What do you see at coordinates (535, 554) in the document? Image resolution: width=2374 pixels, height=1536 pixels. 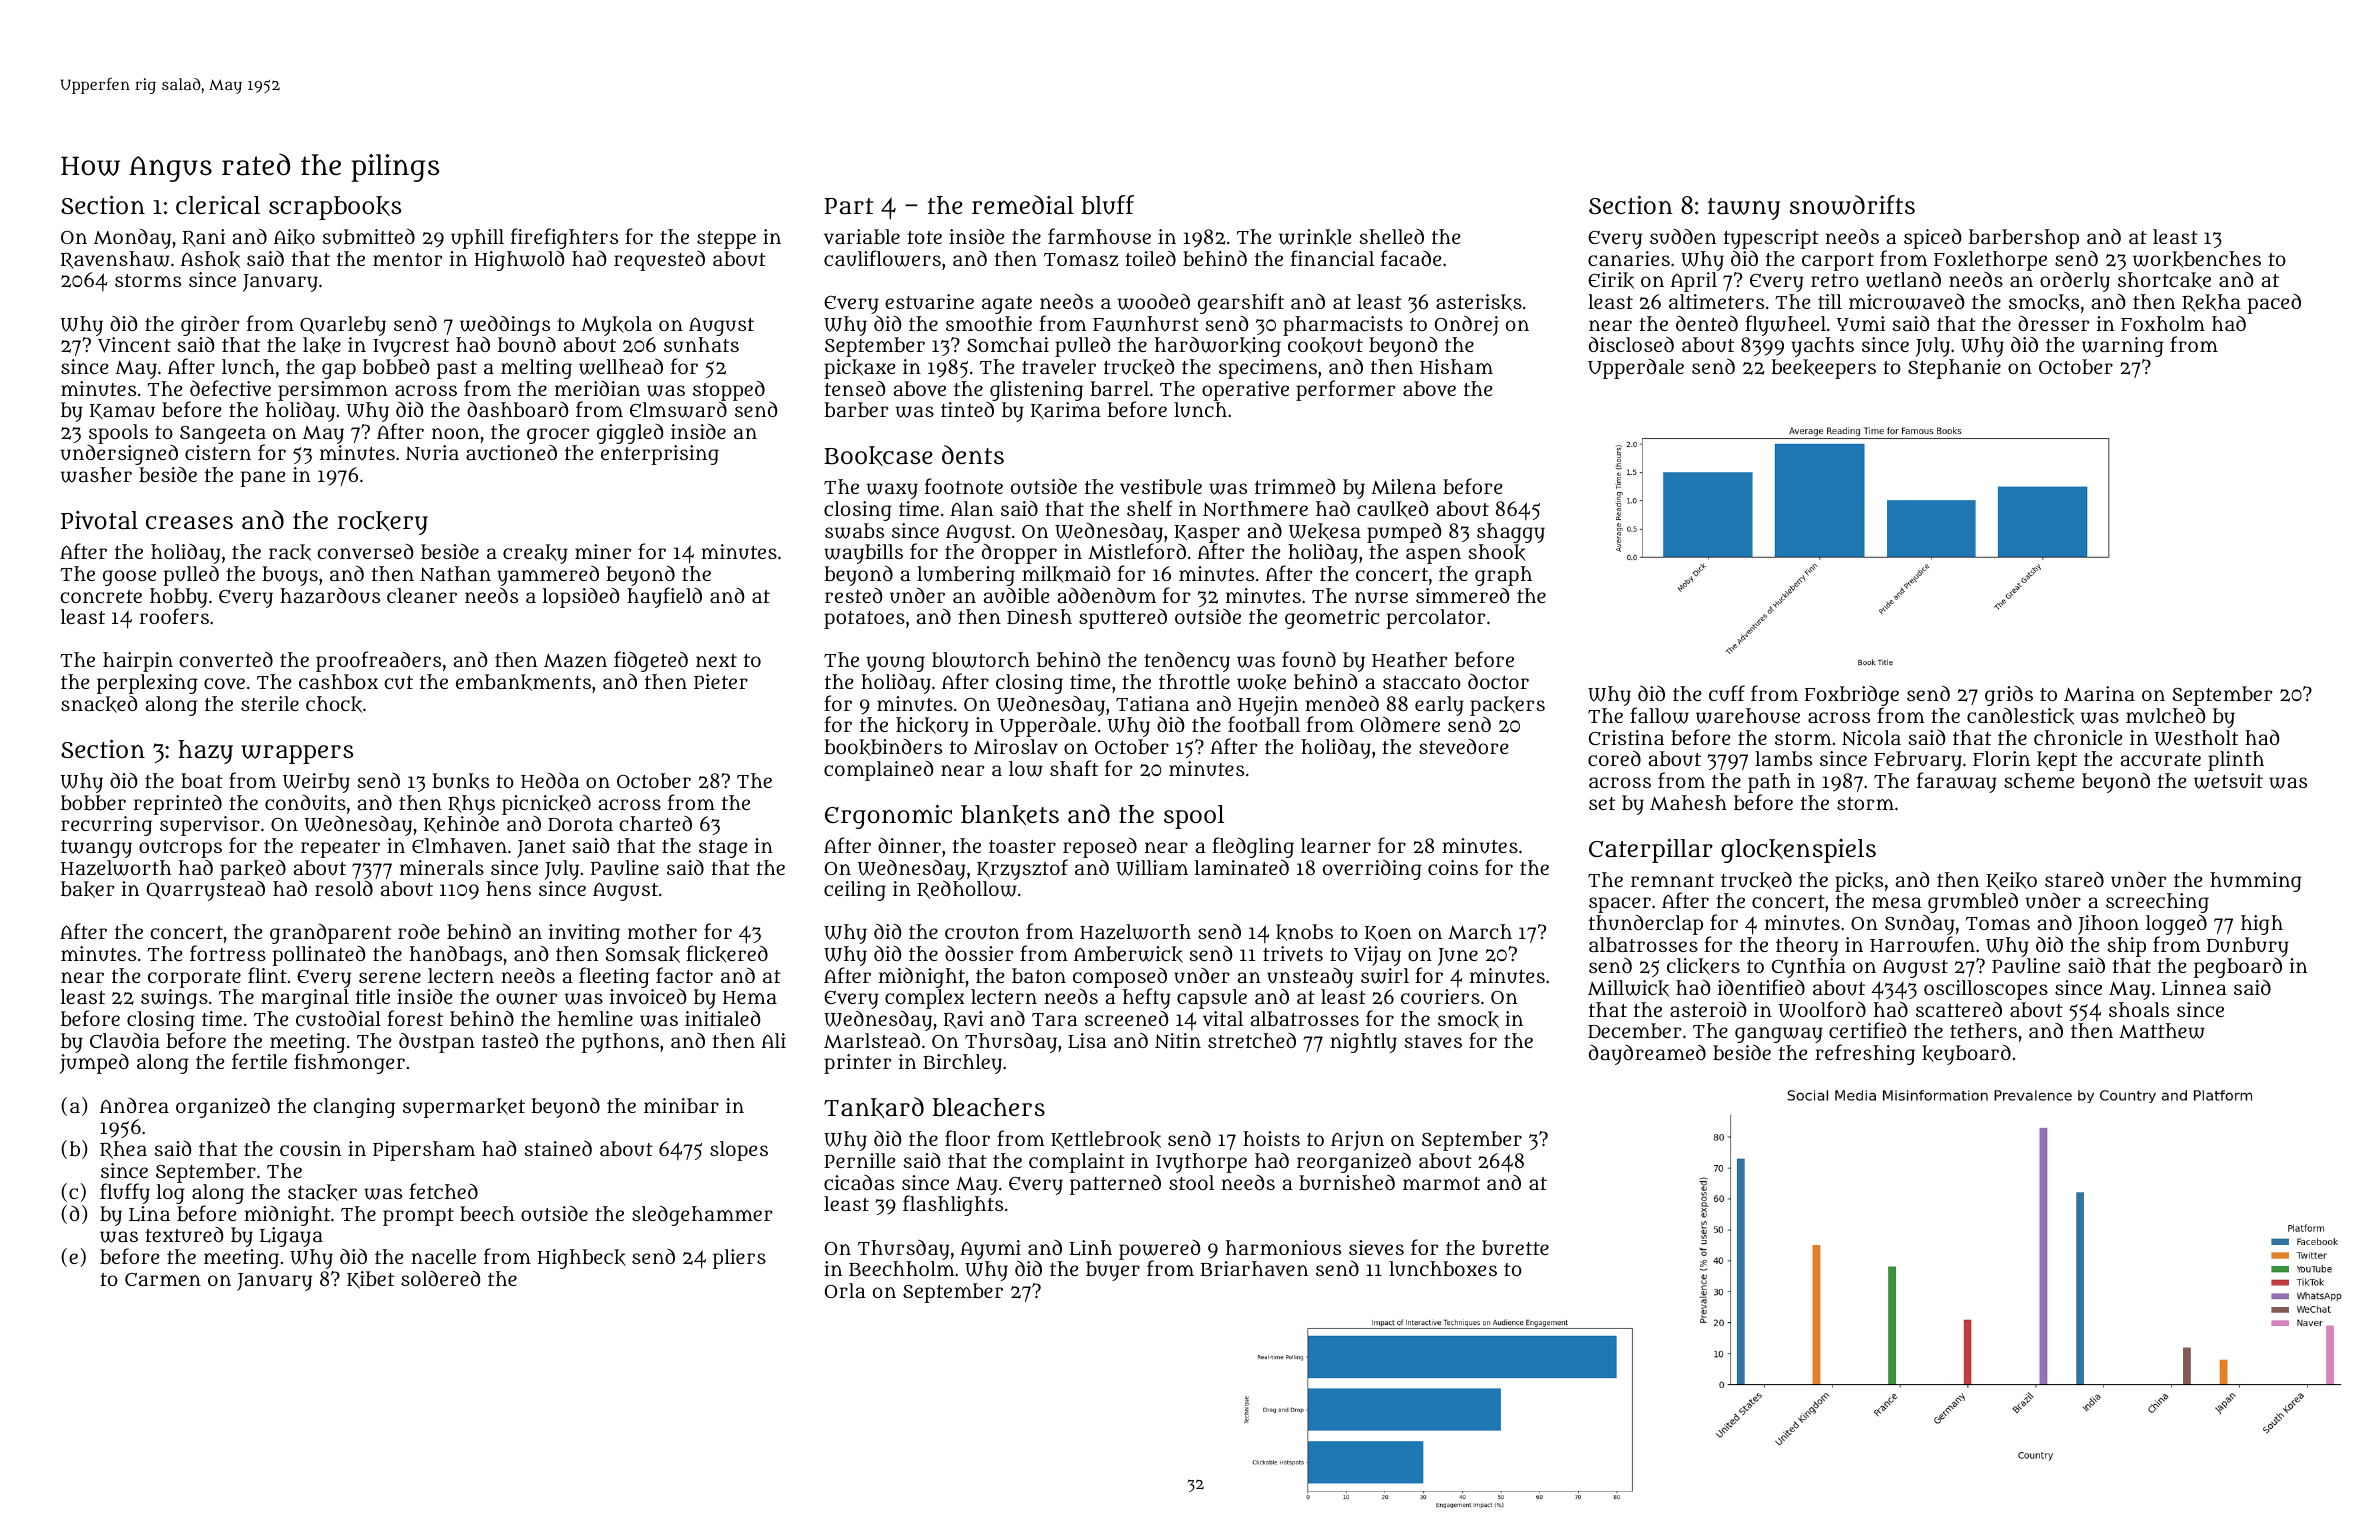 I see `creaky` at bounding box center [535, 554].
